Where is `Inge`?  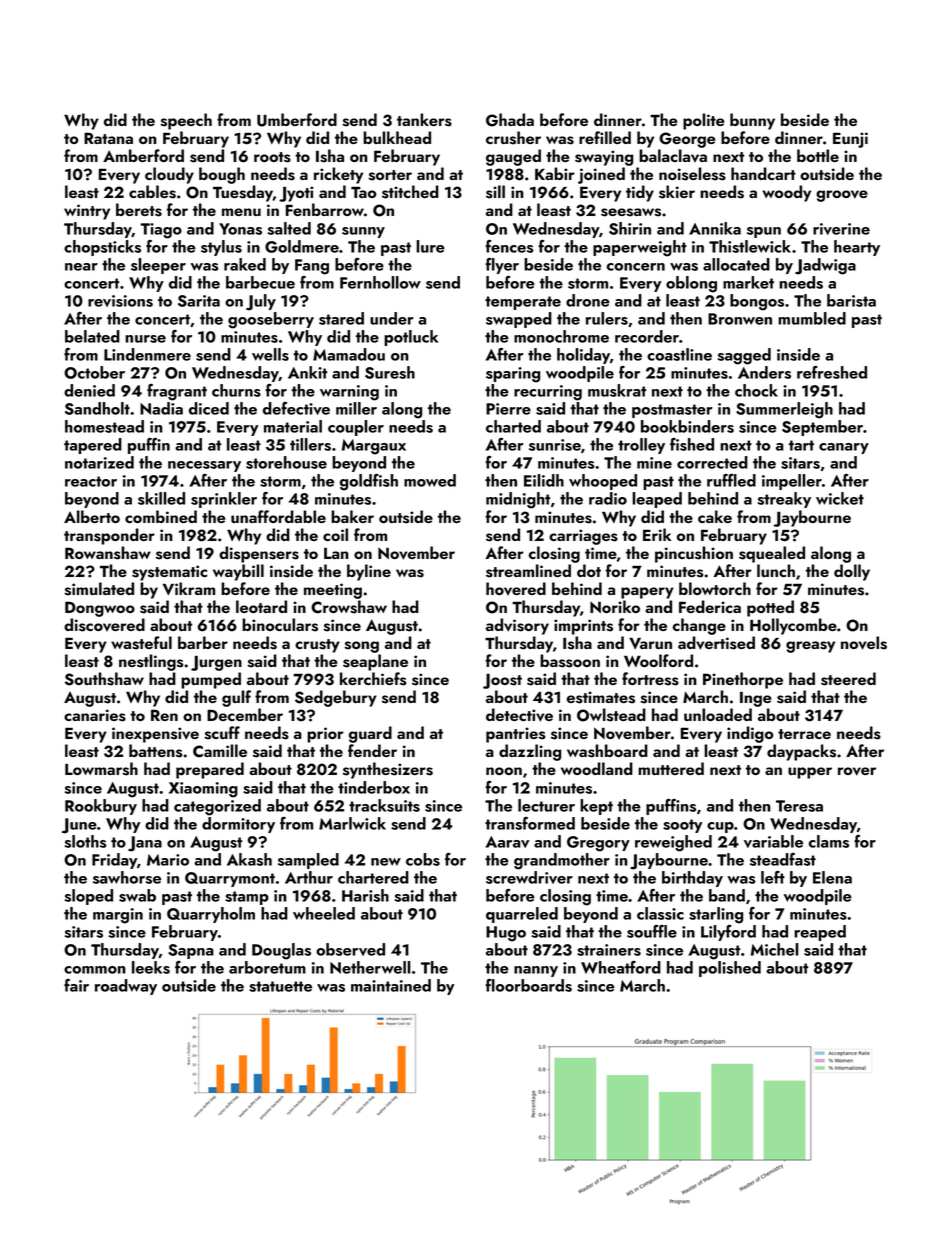
Inge is located at coordinates (756, 699).
